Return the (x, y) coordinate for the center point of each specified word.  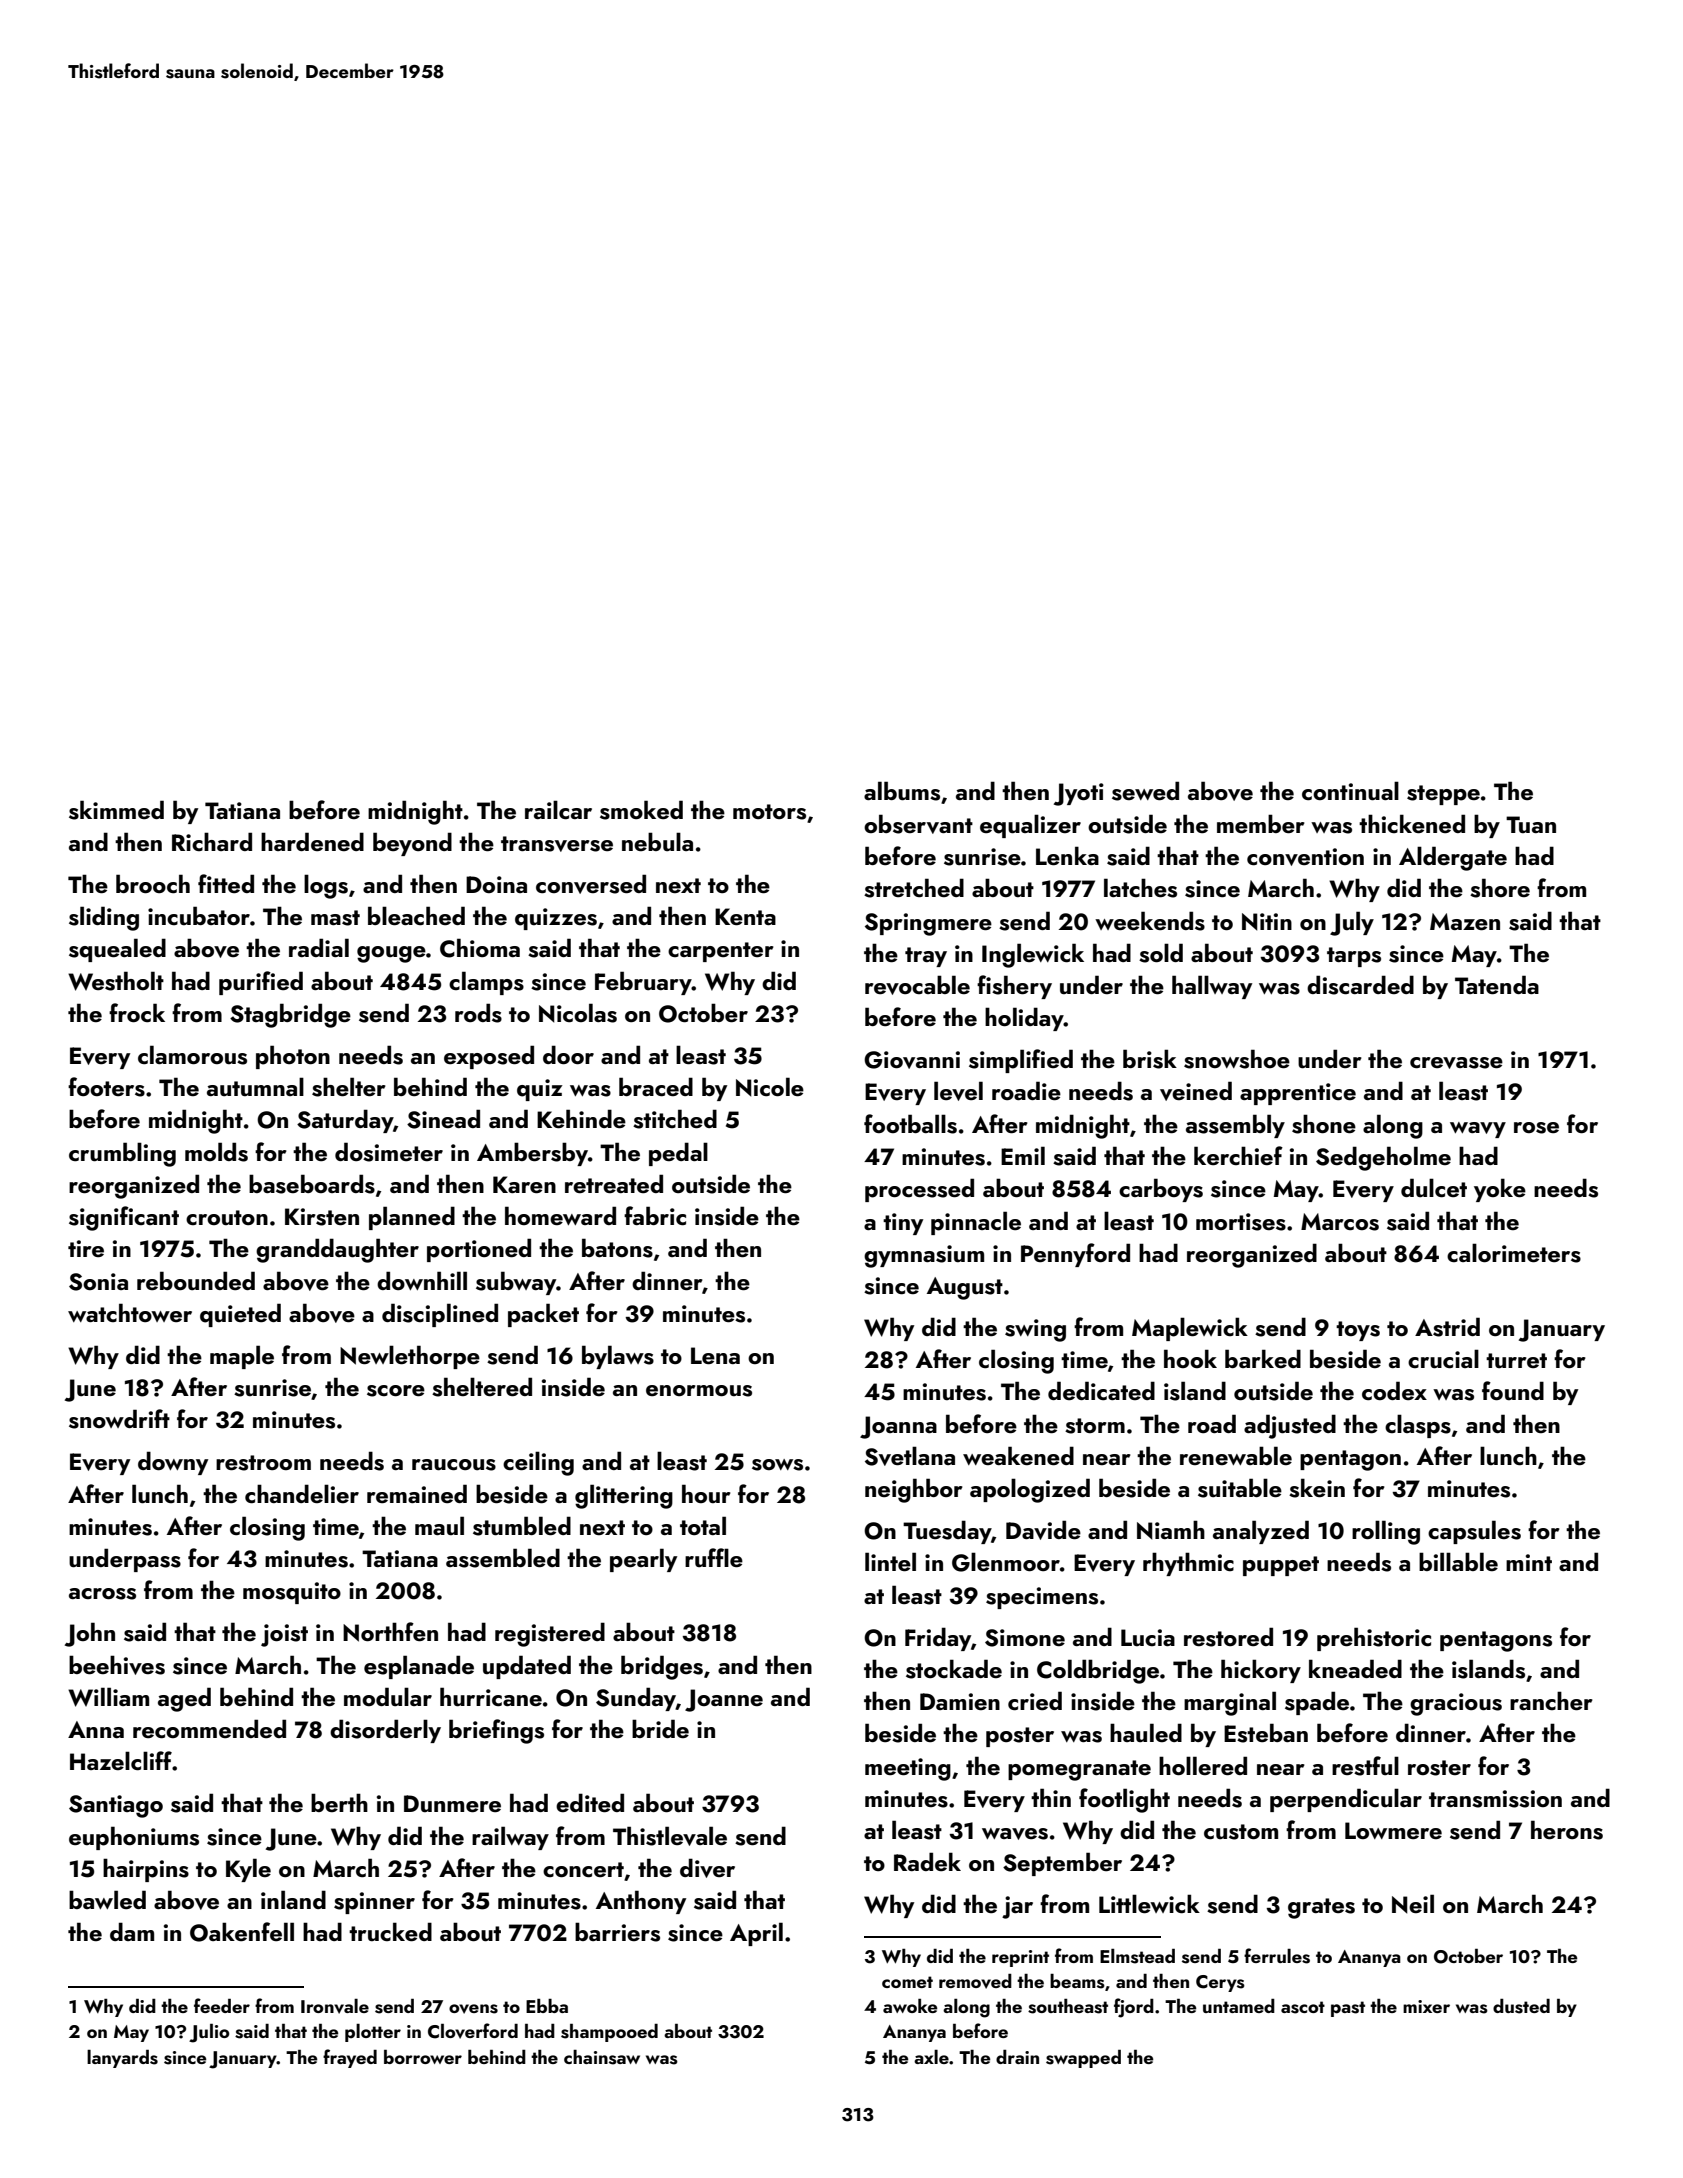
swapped (1083, 2059)
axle (931, 2057)
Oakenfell (242, 1932)
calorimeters (1514, 1253)
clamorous (192, 1055)
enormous (699, 1391)
